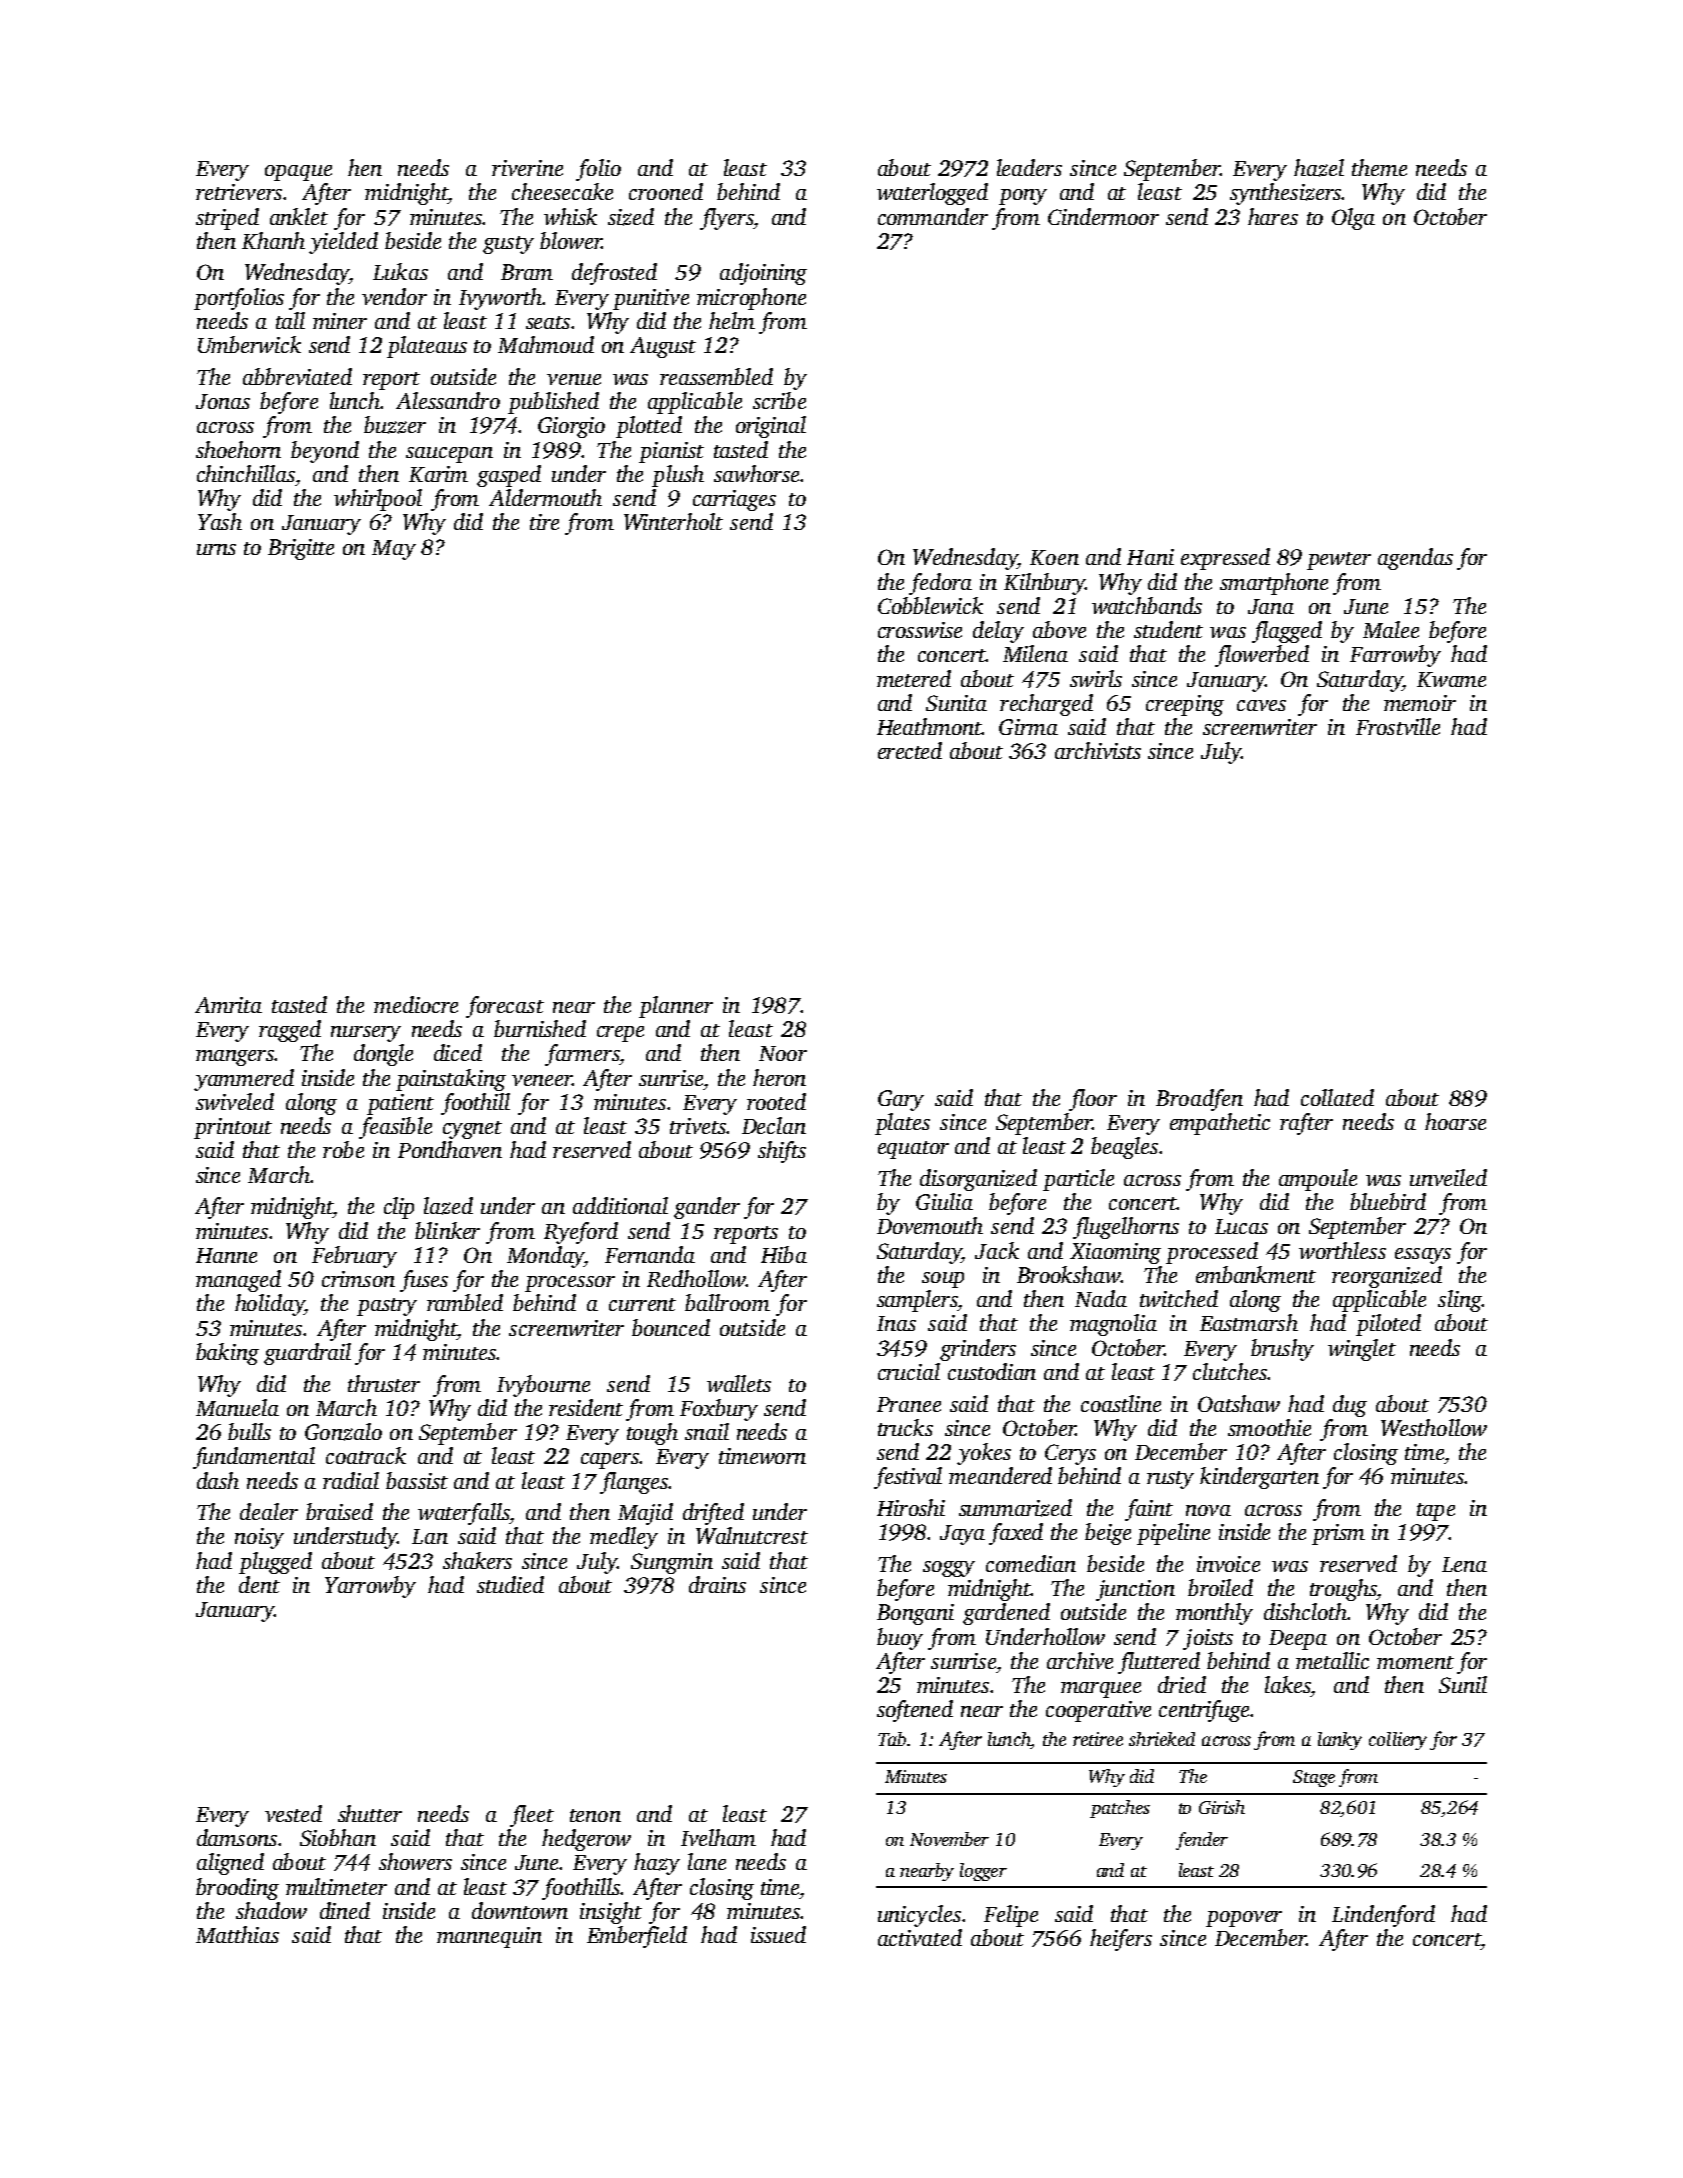 This screenshot has height=2178, width=1683. Describe the element at coordinates (378, 500) in the screenshot. I see `whirlpool` at that location.
